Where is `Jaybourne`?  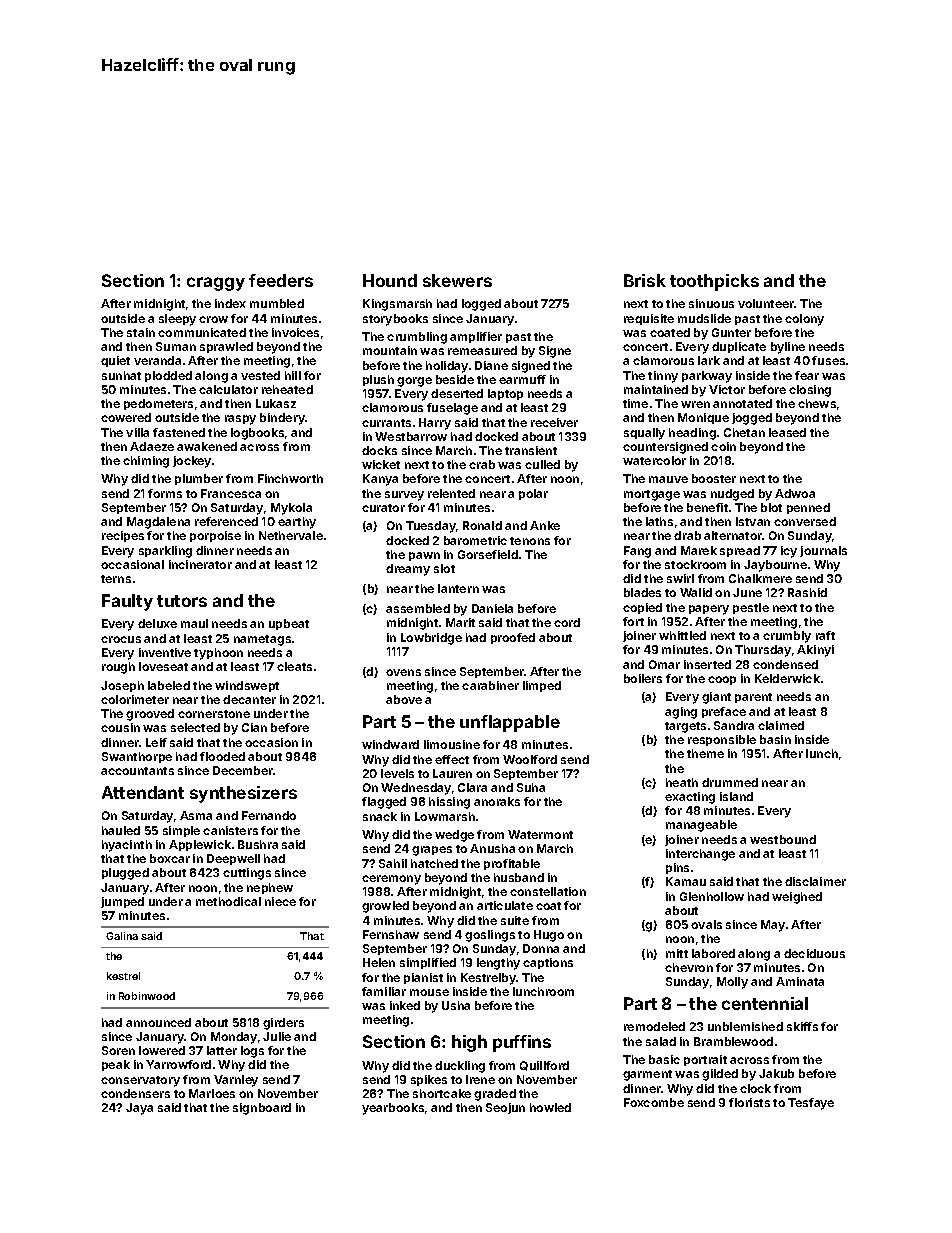 Jaybourne is located at coordinates (775, 566).
